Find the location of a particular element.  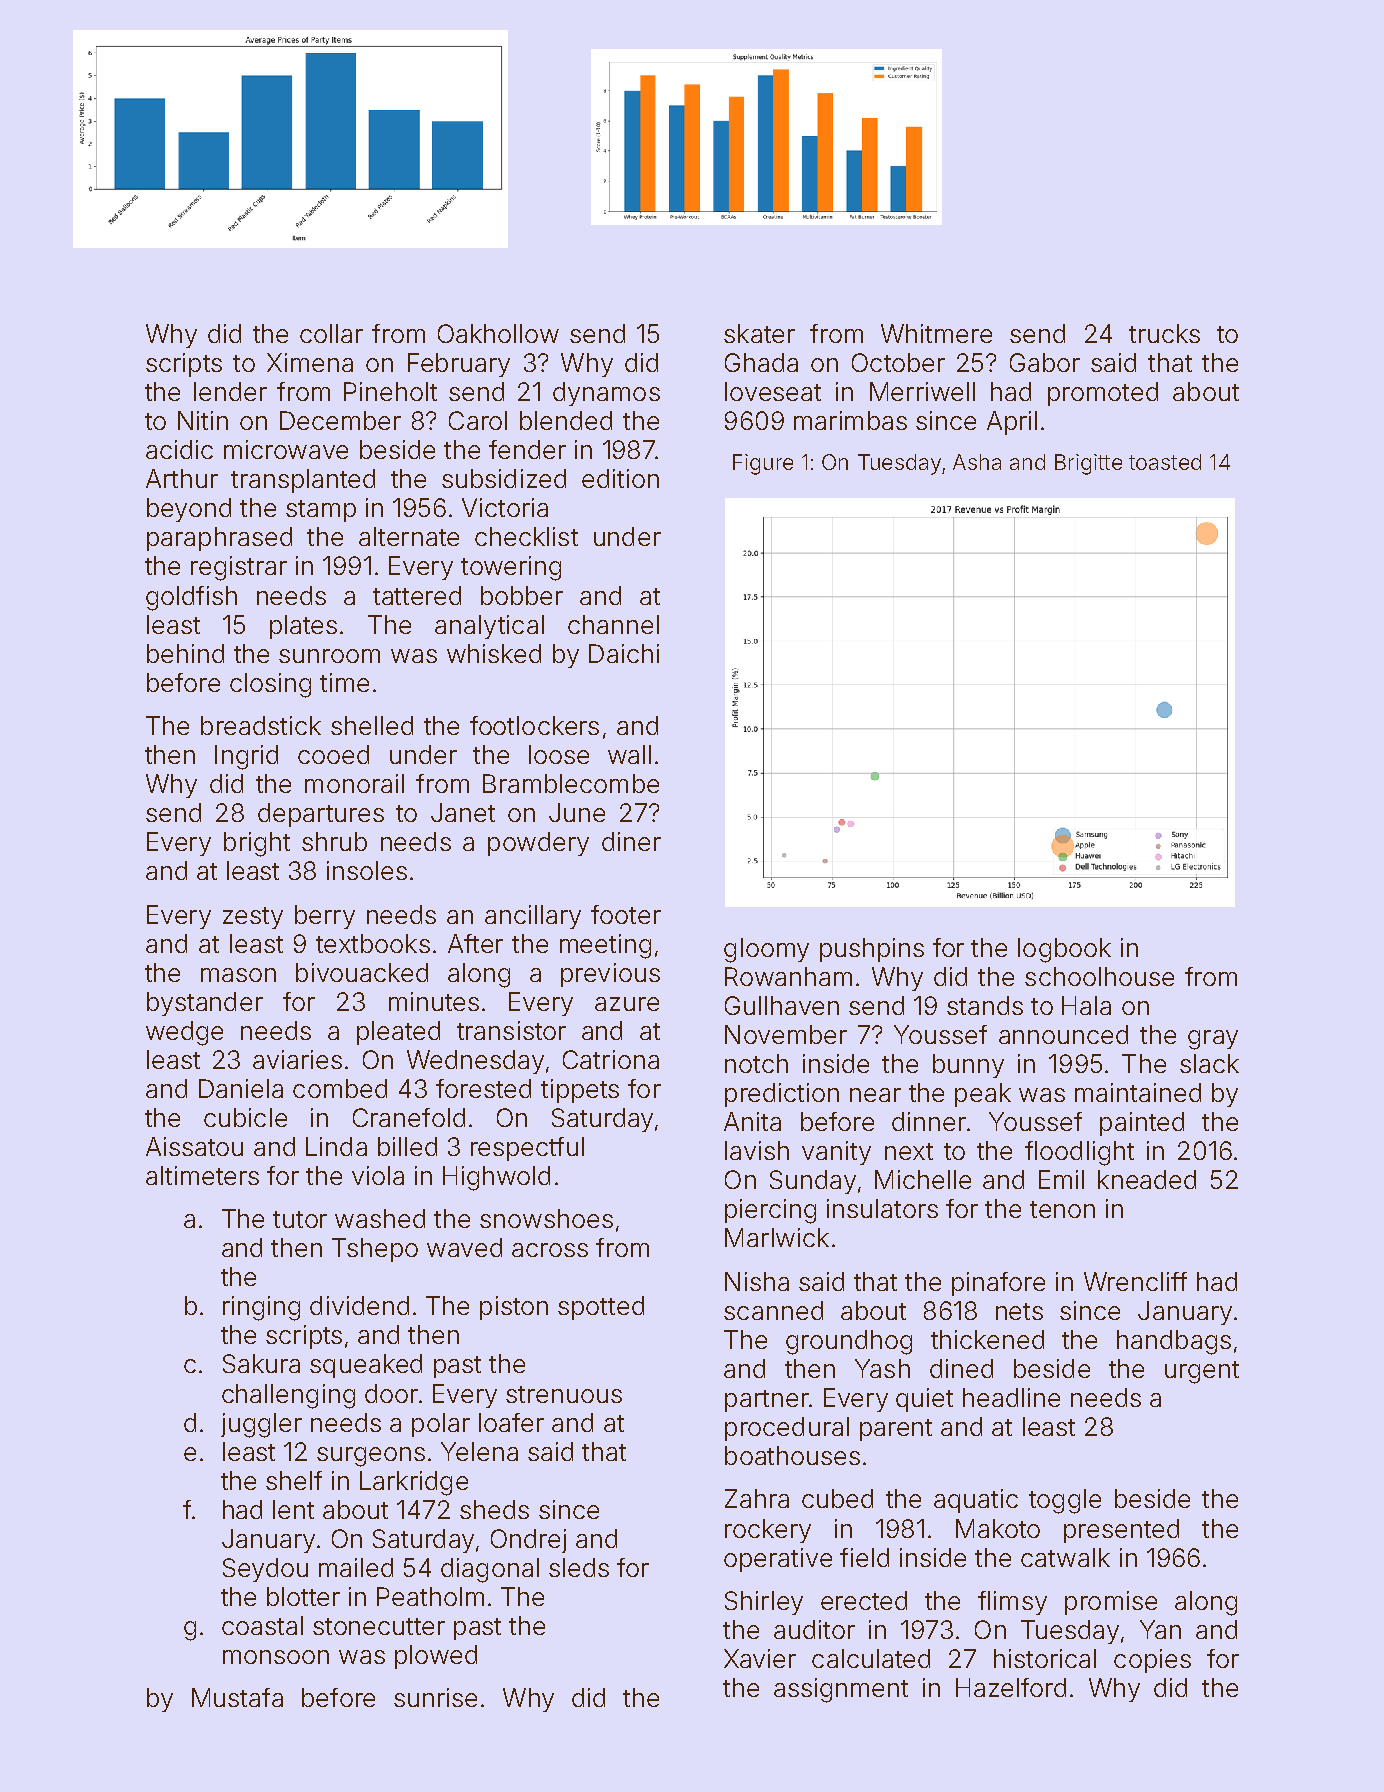

skater is located at coordinates (759, 333).
